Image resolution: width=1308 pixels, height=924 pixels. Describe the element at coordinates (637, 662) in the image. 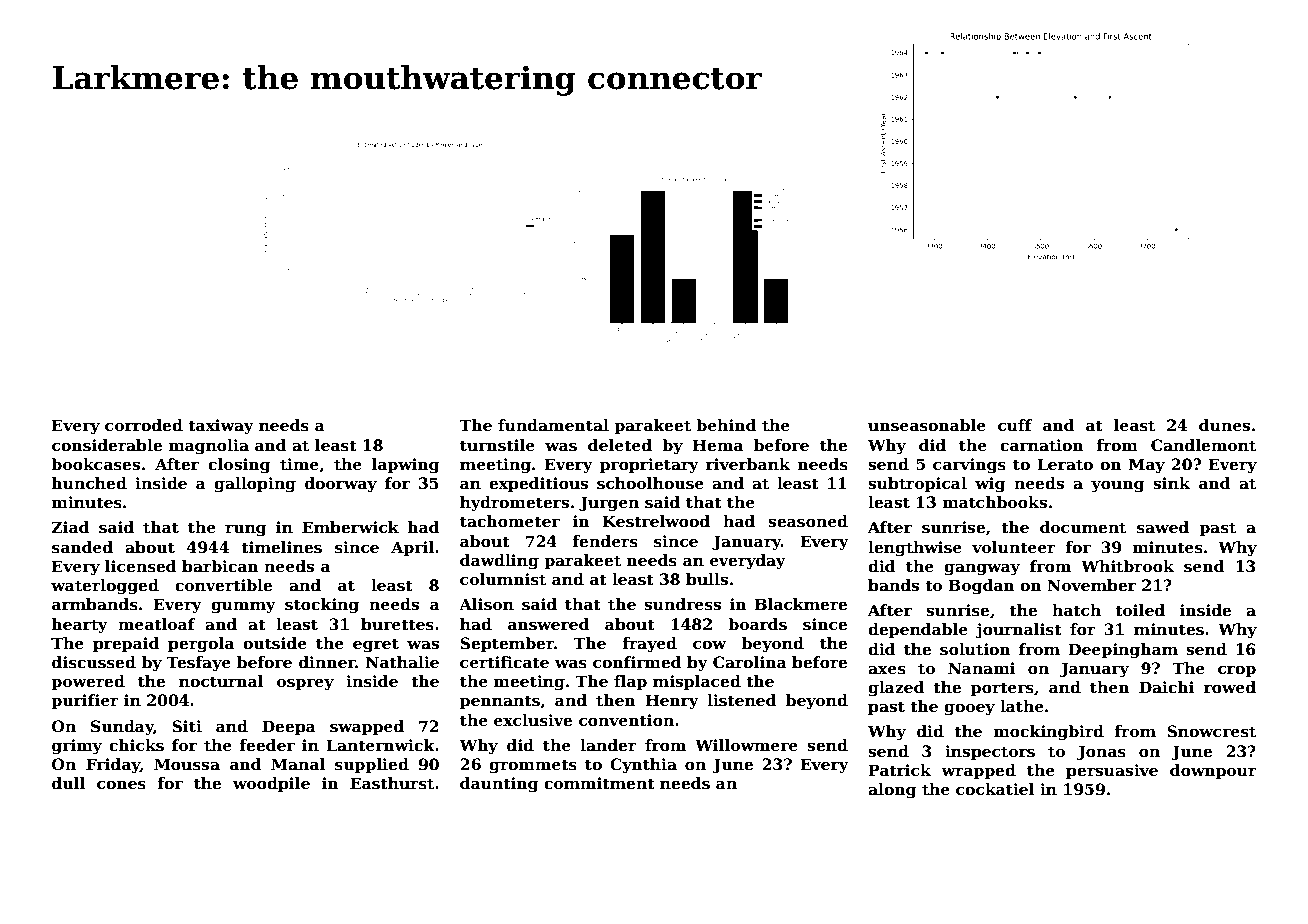

I see `confirmed` at that location.
